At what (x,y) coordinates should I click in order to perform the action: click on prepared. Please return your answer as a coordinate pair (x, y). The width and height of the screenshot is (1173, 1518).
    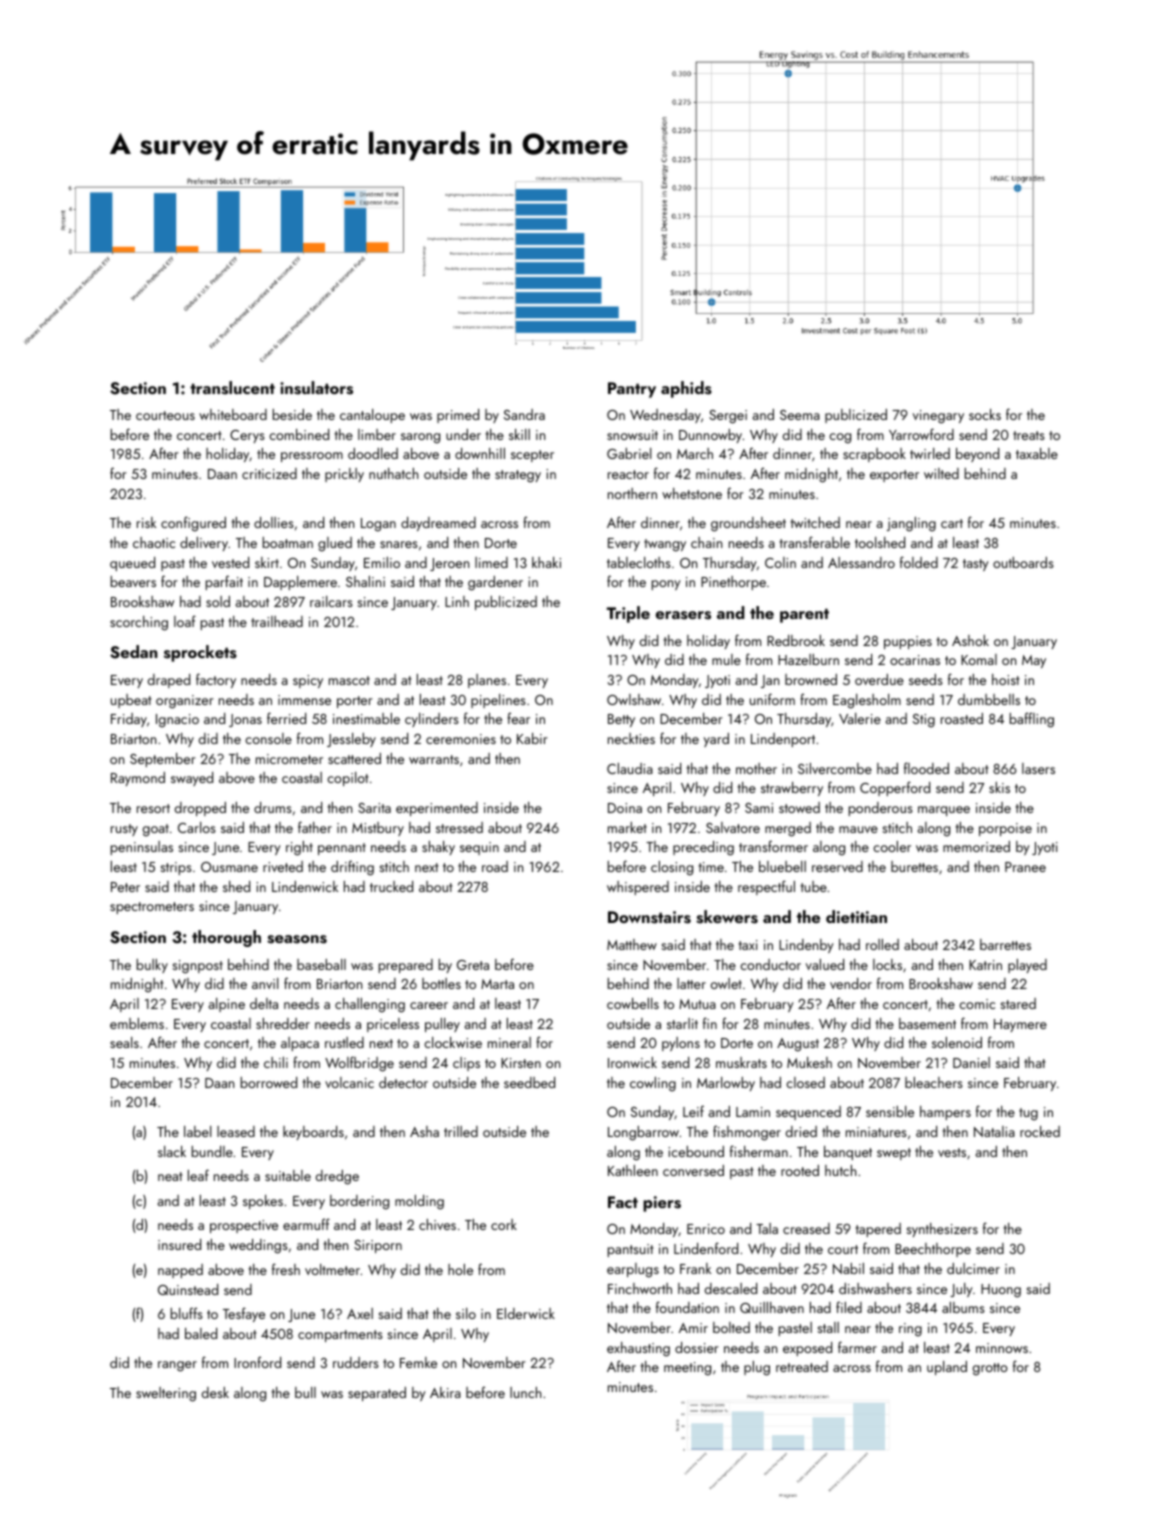
    Looking at the image, I should click on (406, 966).
